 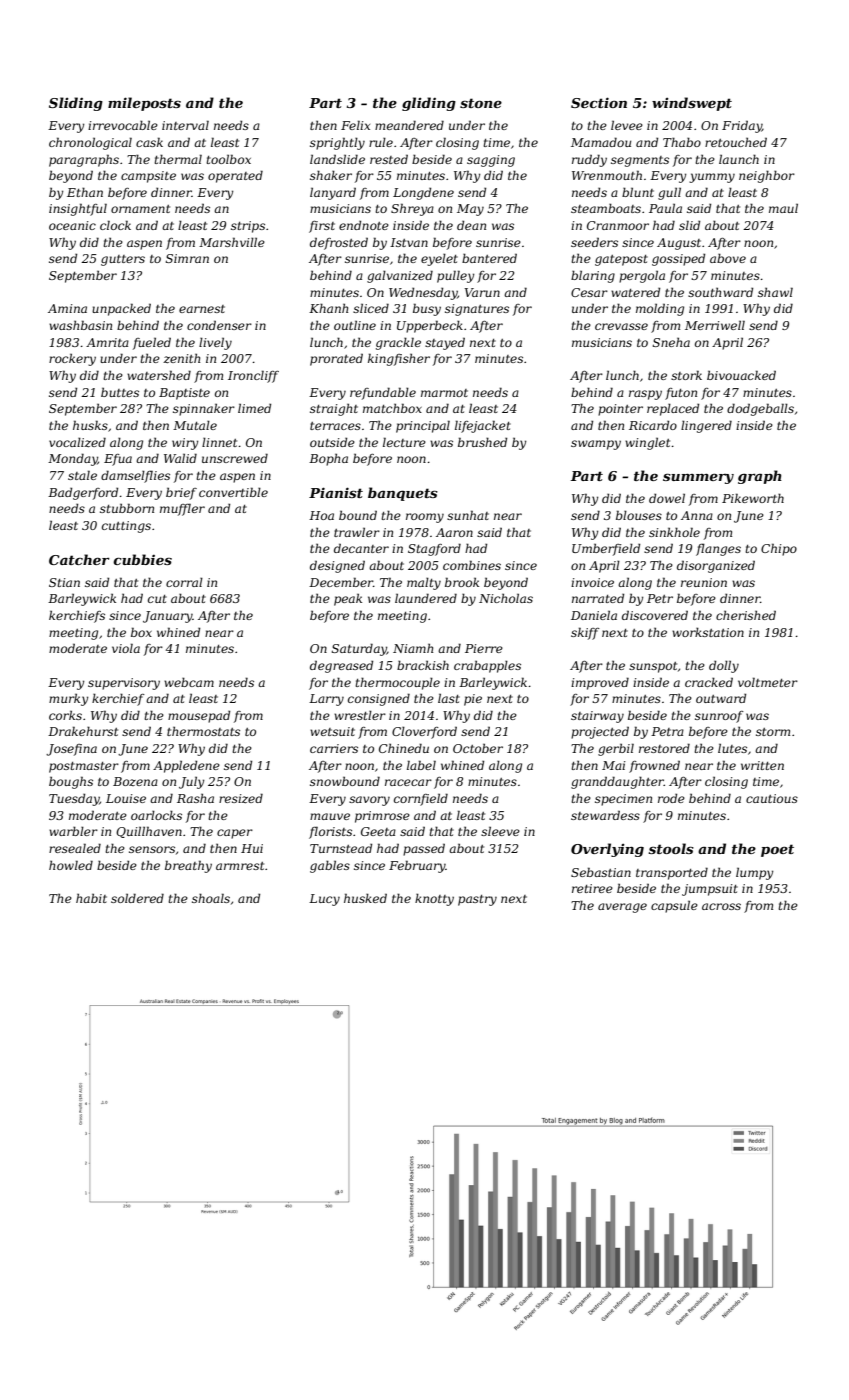 I want to click on Nicholas, so click(x=506, y=598).
